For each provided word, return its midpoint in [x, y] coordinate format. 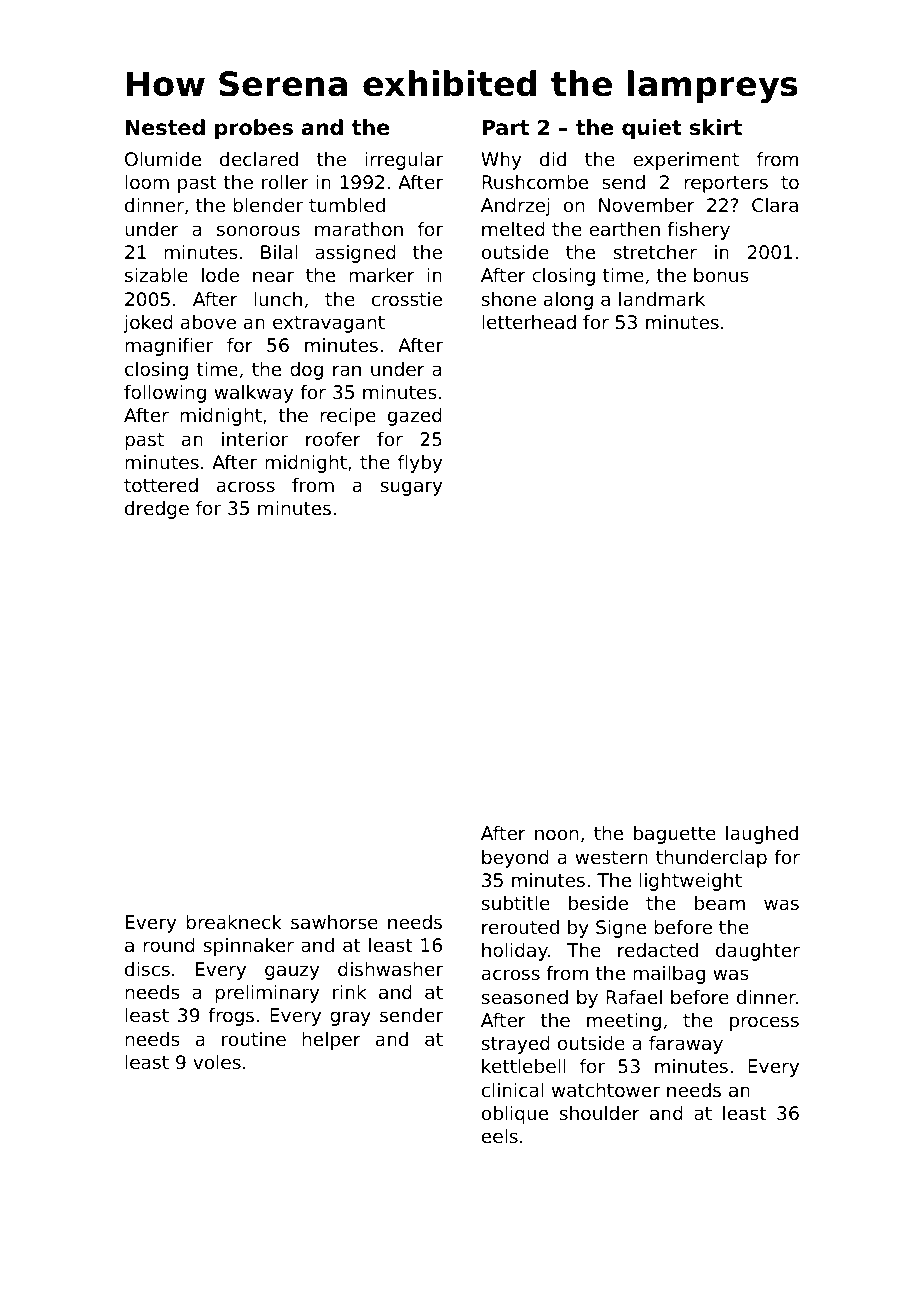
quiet [652, 129]
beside [598, 903]
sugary [411, 488]
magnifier [169, 347]
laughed [762, 835]
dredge [157, 510]
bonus [721, 275]
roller [285, 182]
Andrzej [515, 207]
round [169, 945]
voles [217, 1062]
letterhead [529, 322]
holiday [515, 952]
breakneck [234, 922]
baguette [675, 835]
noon [556, 834]
